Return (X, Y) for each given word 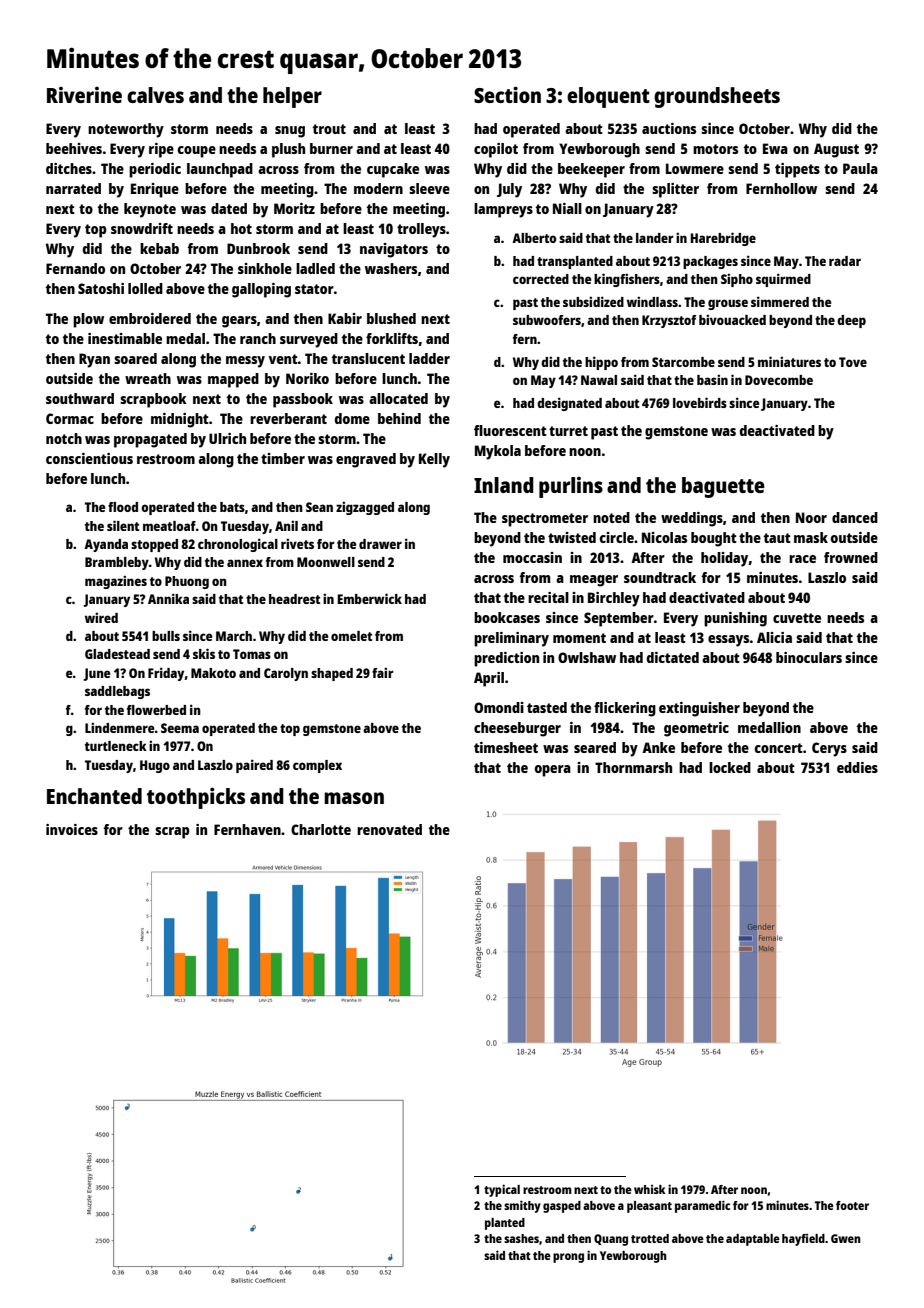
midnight (180, 420)
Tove (853, 362)
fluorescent (510, 430)
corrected (541, 279)
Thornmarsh (633, 767)
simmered (780, 301)
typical (502, 1190)
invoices (72, 829)
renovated (389, 829)
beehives (74, 148)
